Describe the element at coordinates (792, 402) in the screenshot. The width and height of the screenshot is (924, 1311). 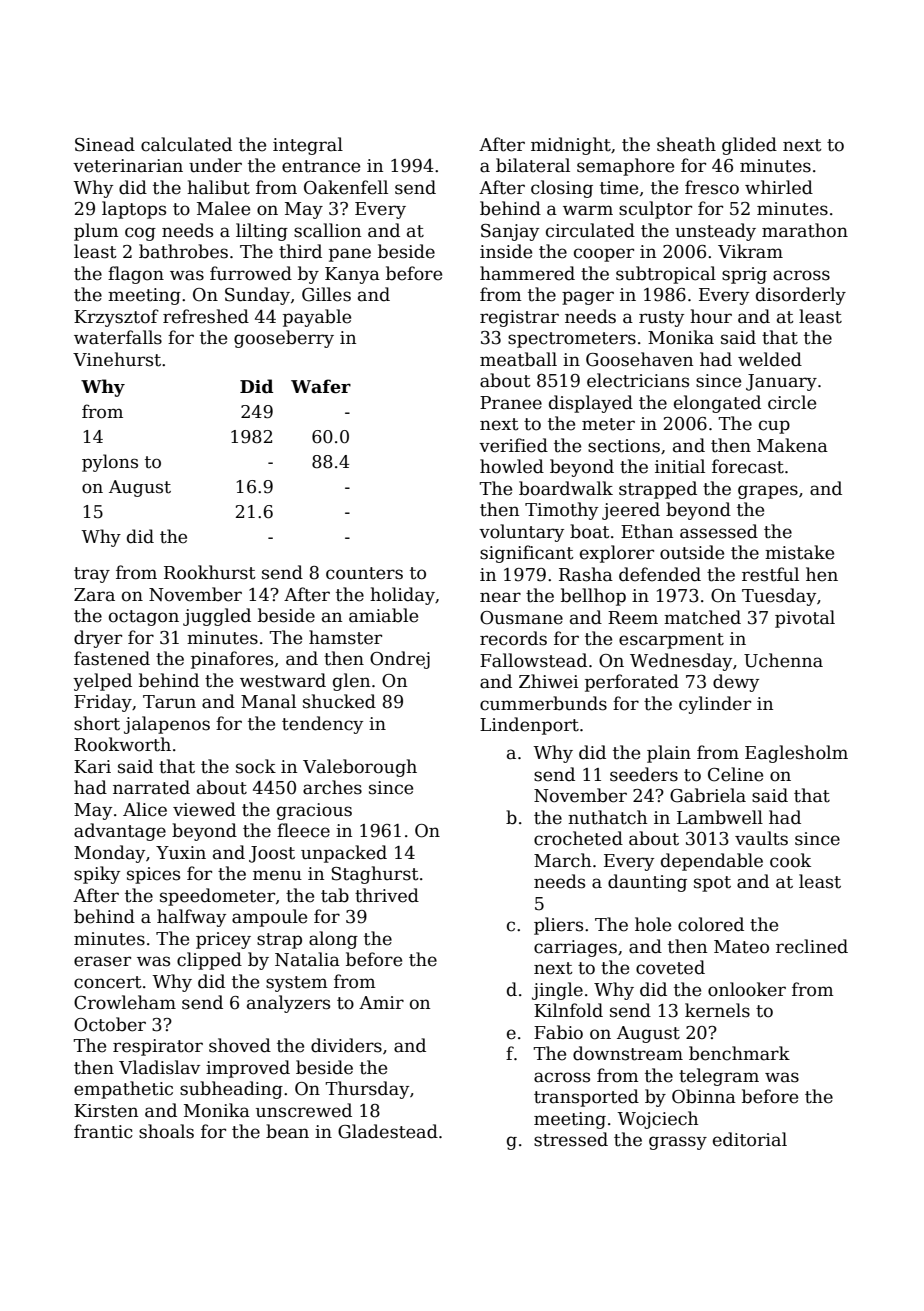
I see `circle` at that location.
